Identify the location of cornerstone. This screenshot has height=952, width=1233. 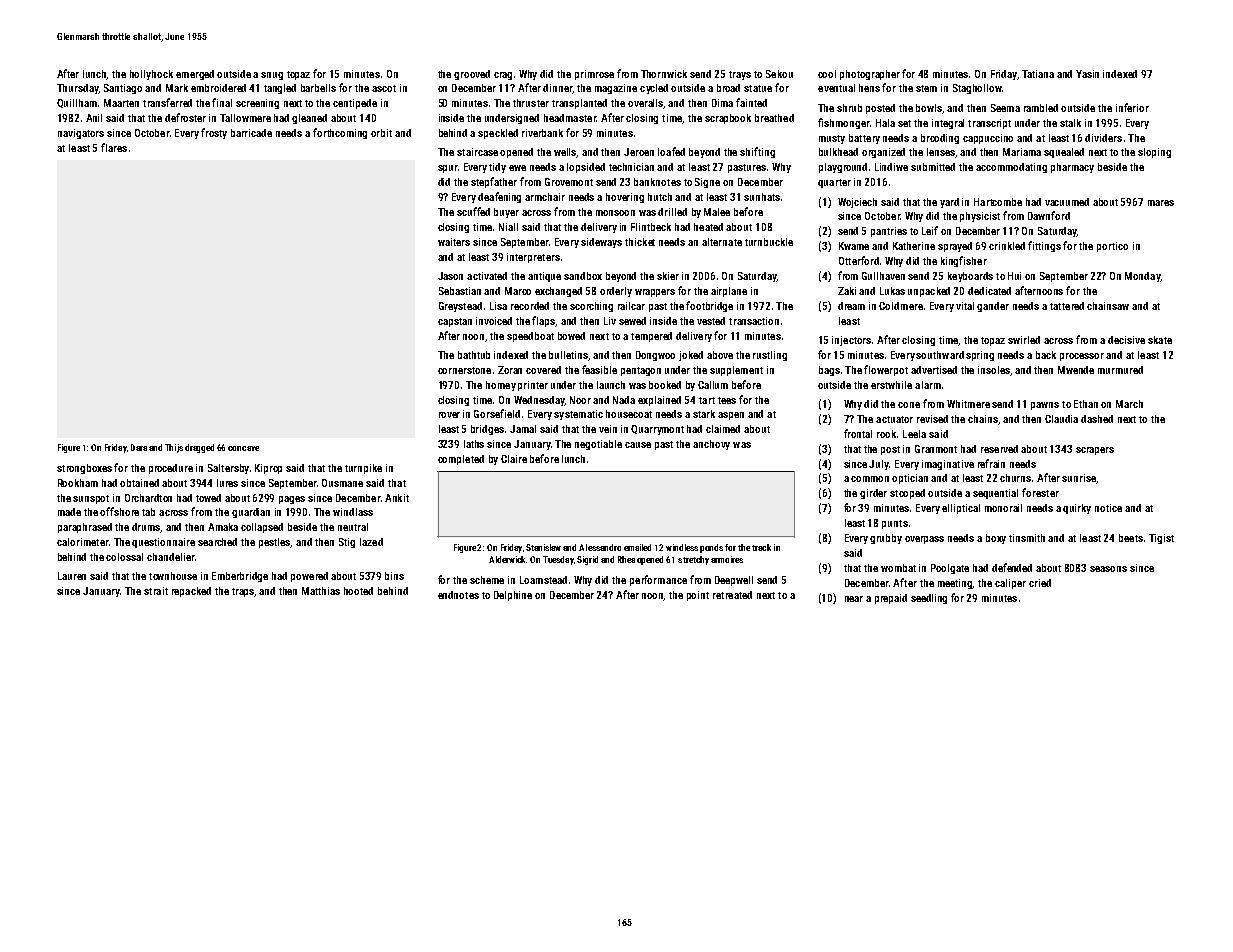
(464, 370).
